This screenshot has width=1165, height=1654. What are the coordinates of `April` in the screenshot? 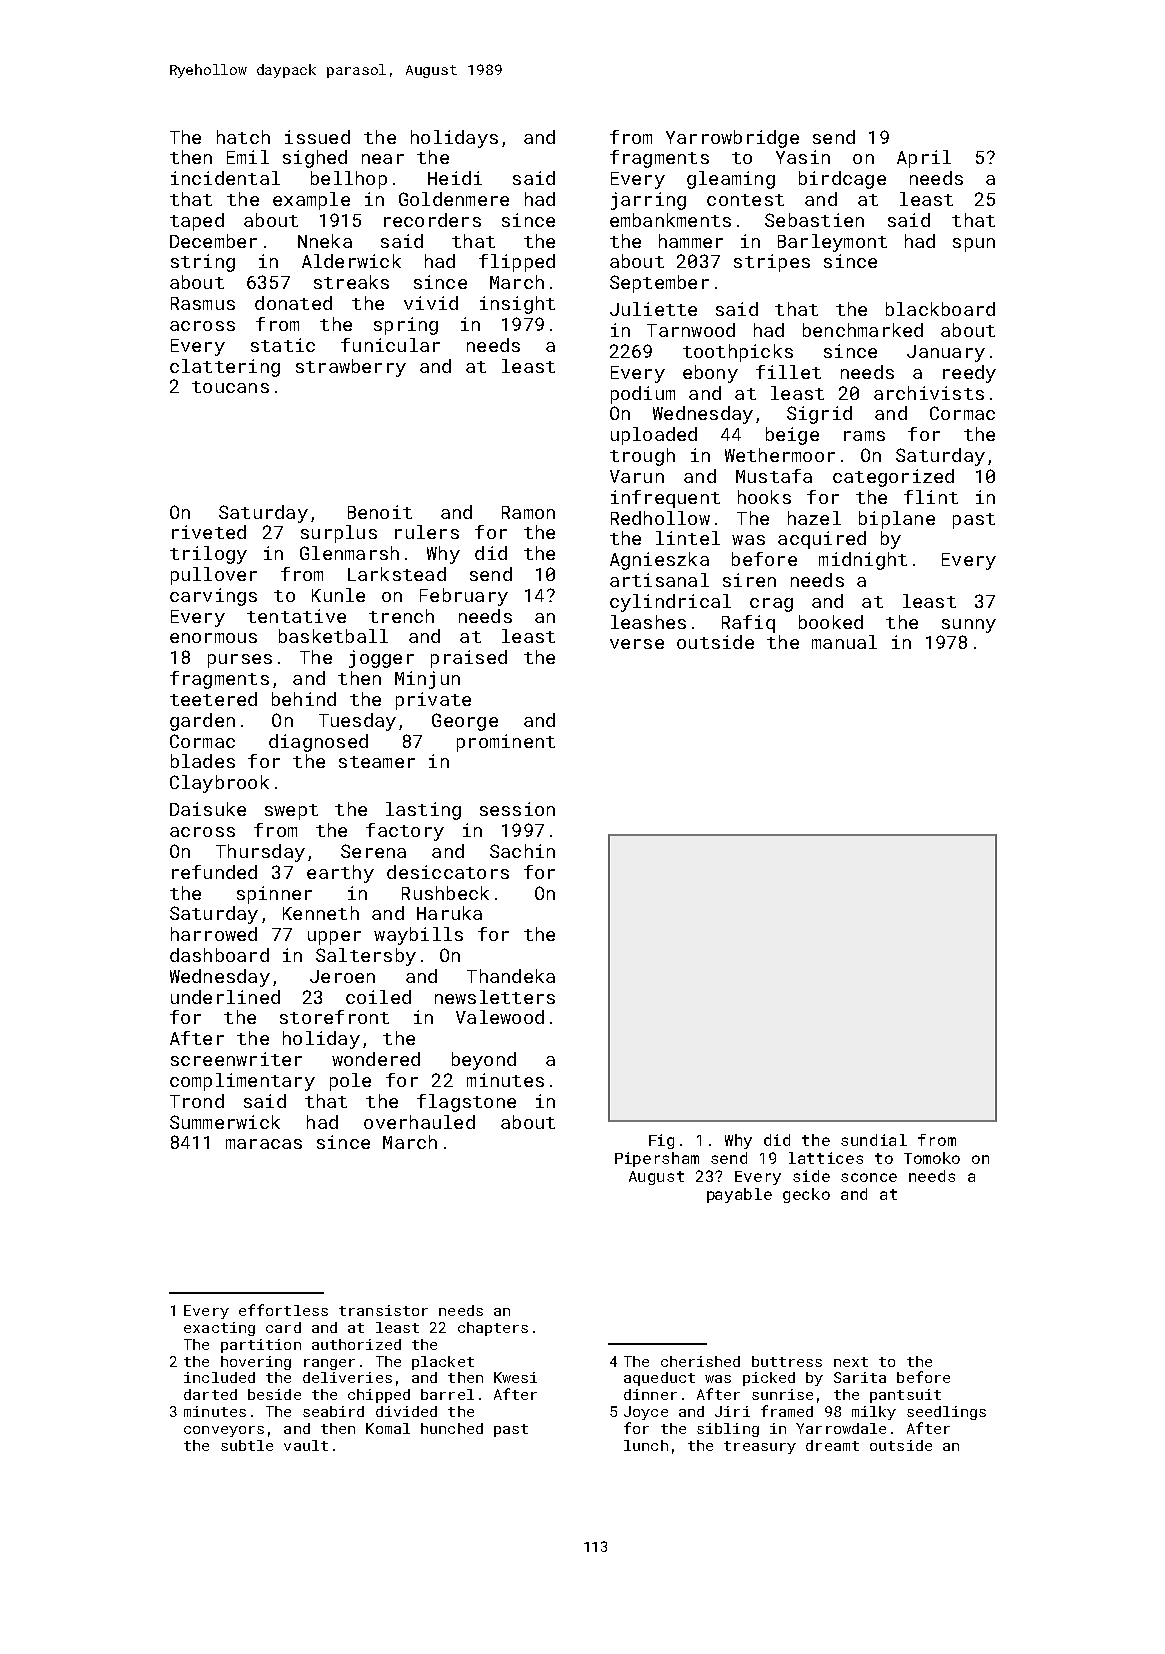 It's located at (924, 159).
